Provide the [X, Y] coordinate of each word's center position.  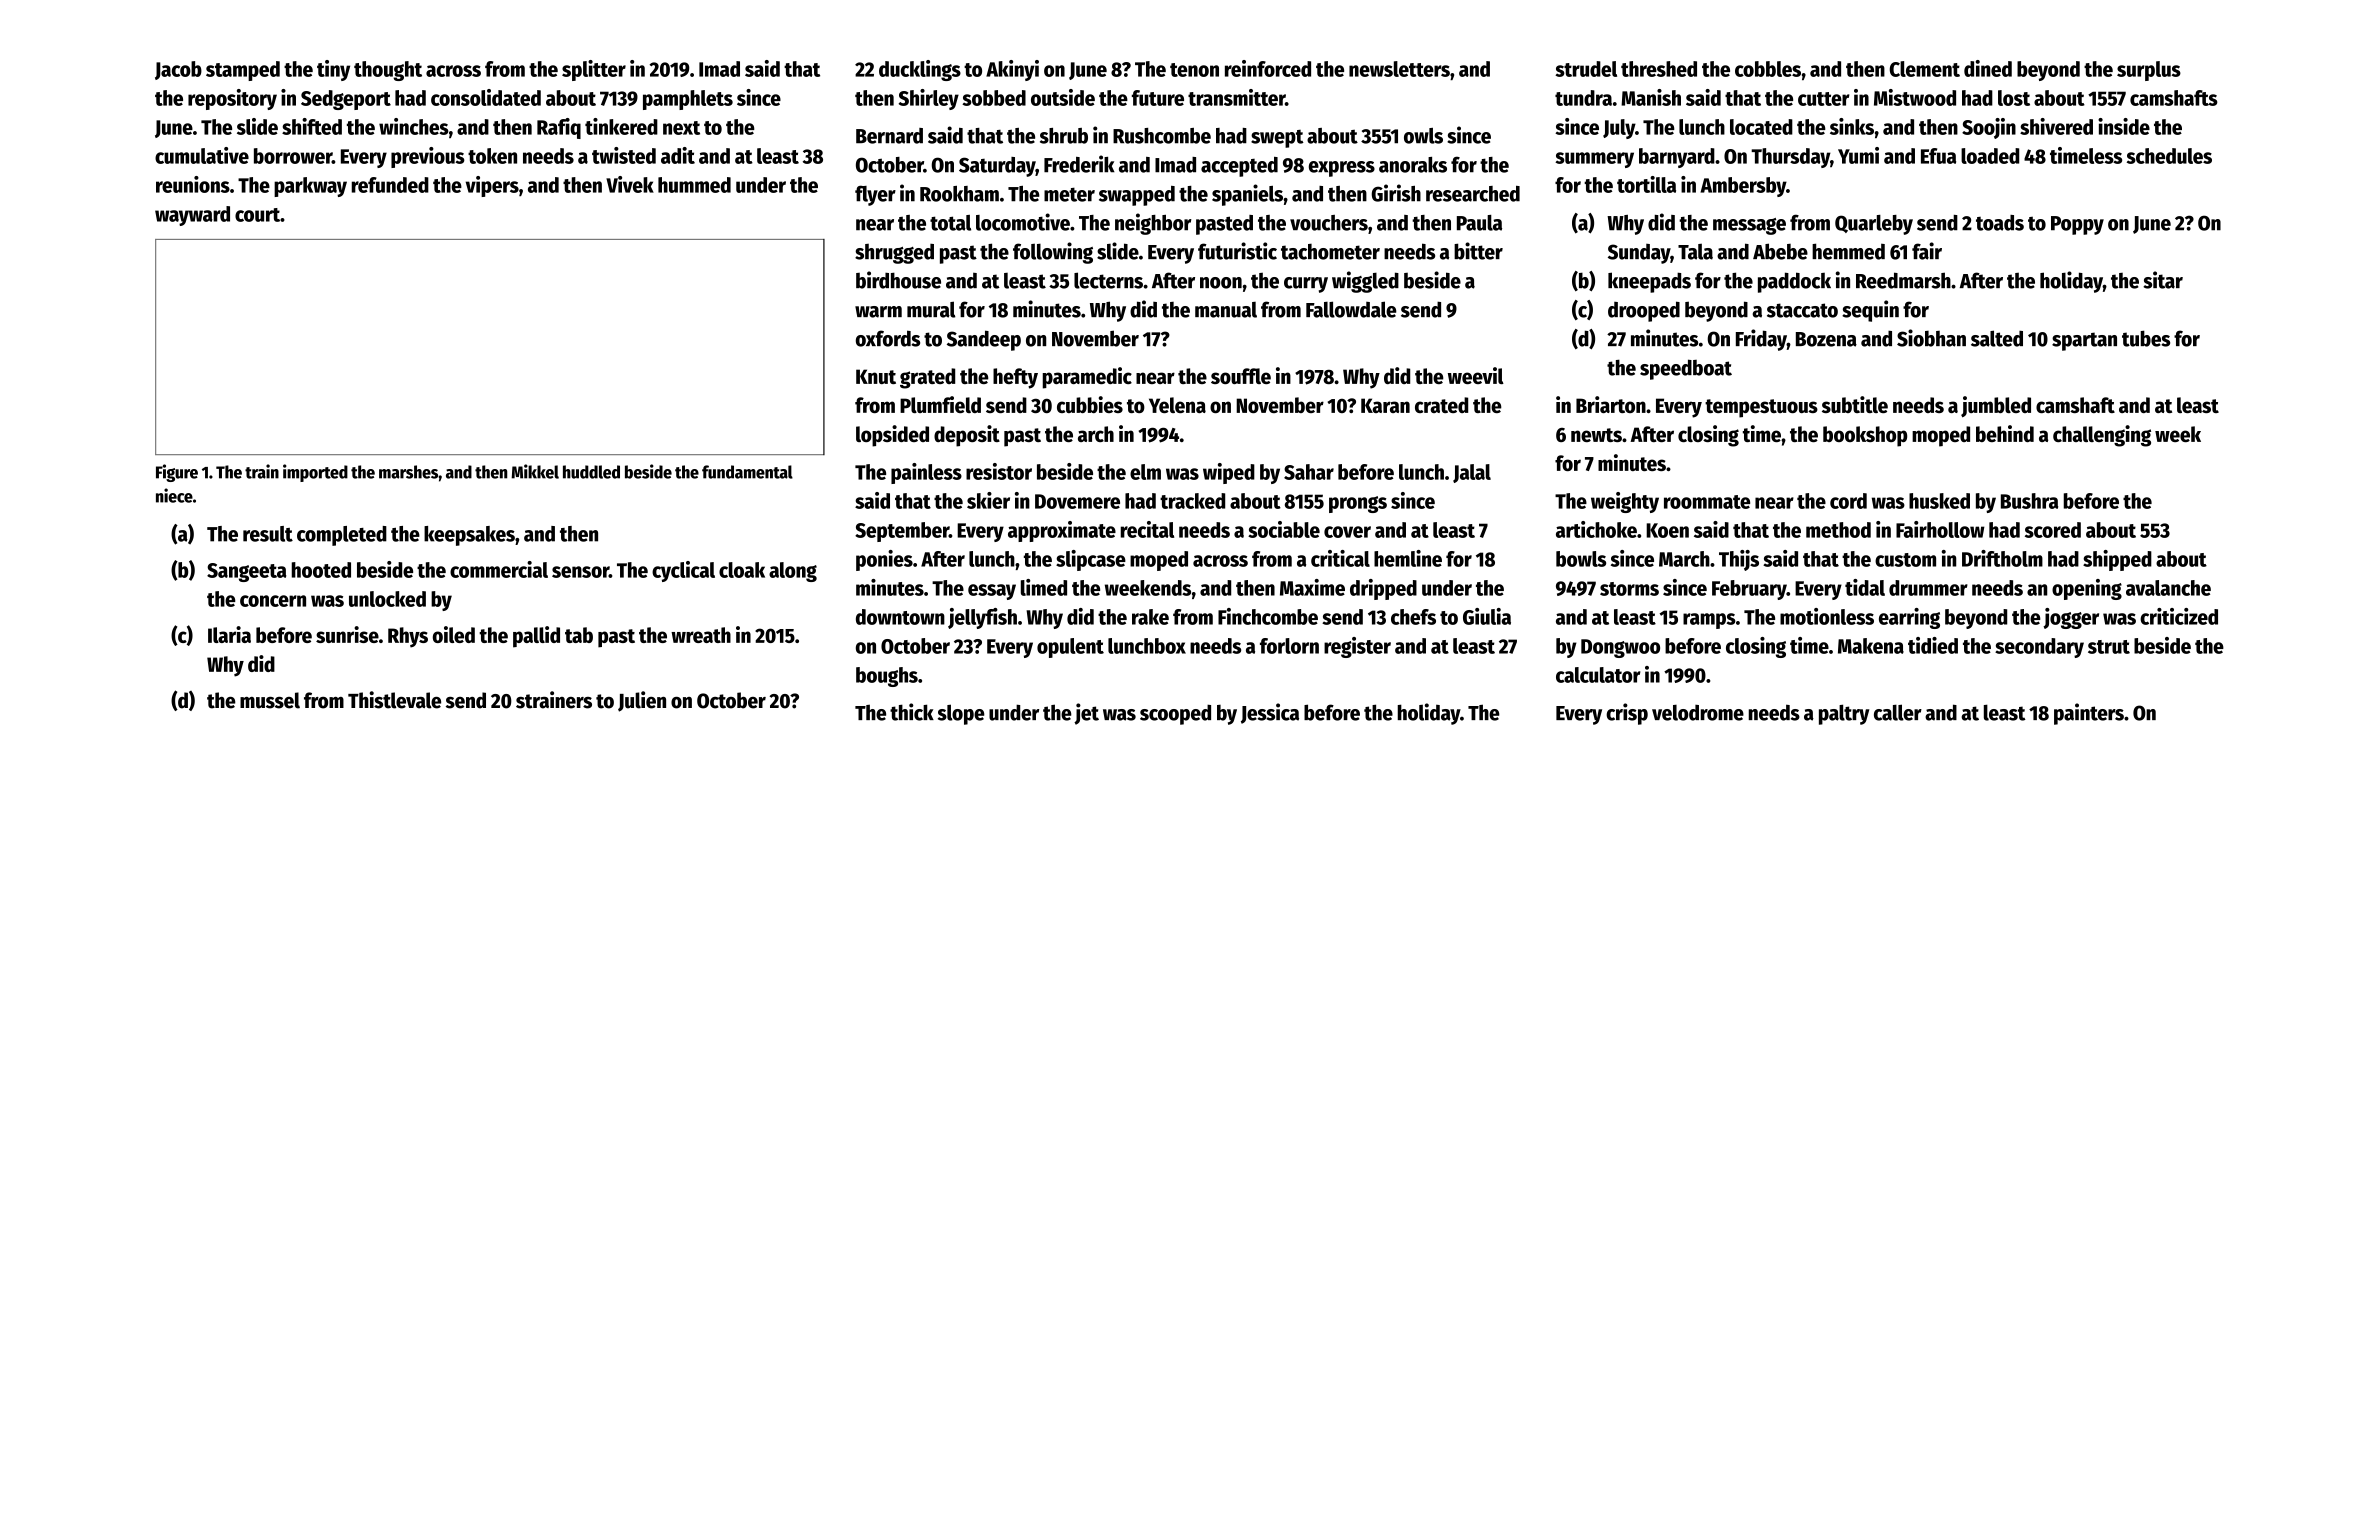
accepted [1239, 167]
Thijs [1739, 560]
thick [912, 712]
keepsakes [469, 536]
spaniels [1247, 195]
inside [2124, 126]
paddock [1794, 282]
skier [988, 500]
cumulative [202, 155]
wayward [192, 216]
